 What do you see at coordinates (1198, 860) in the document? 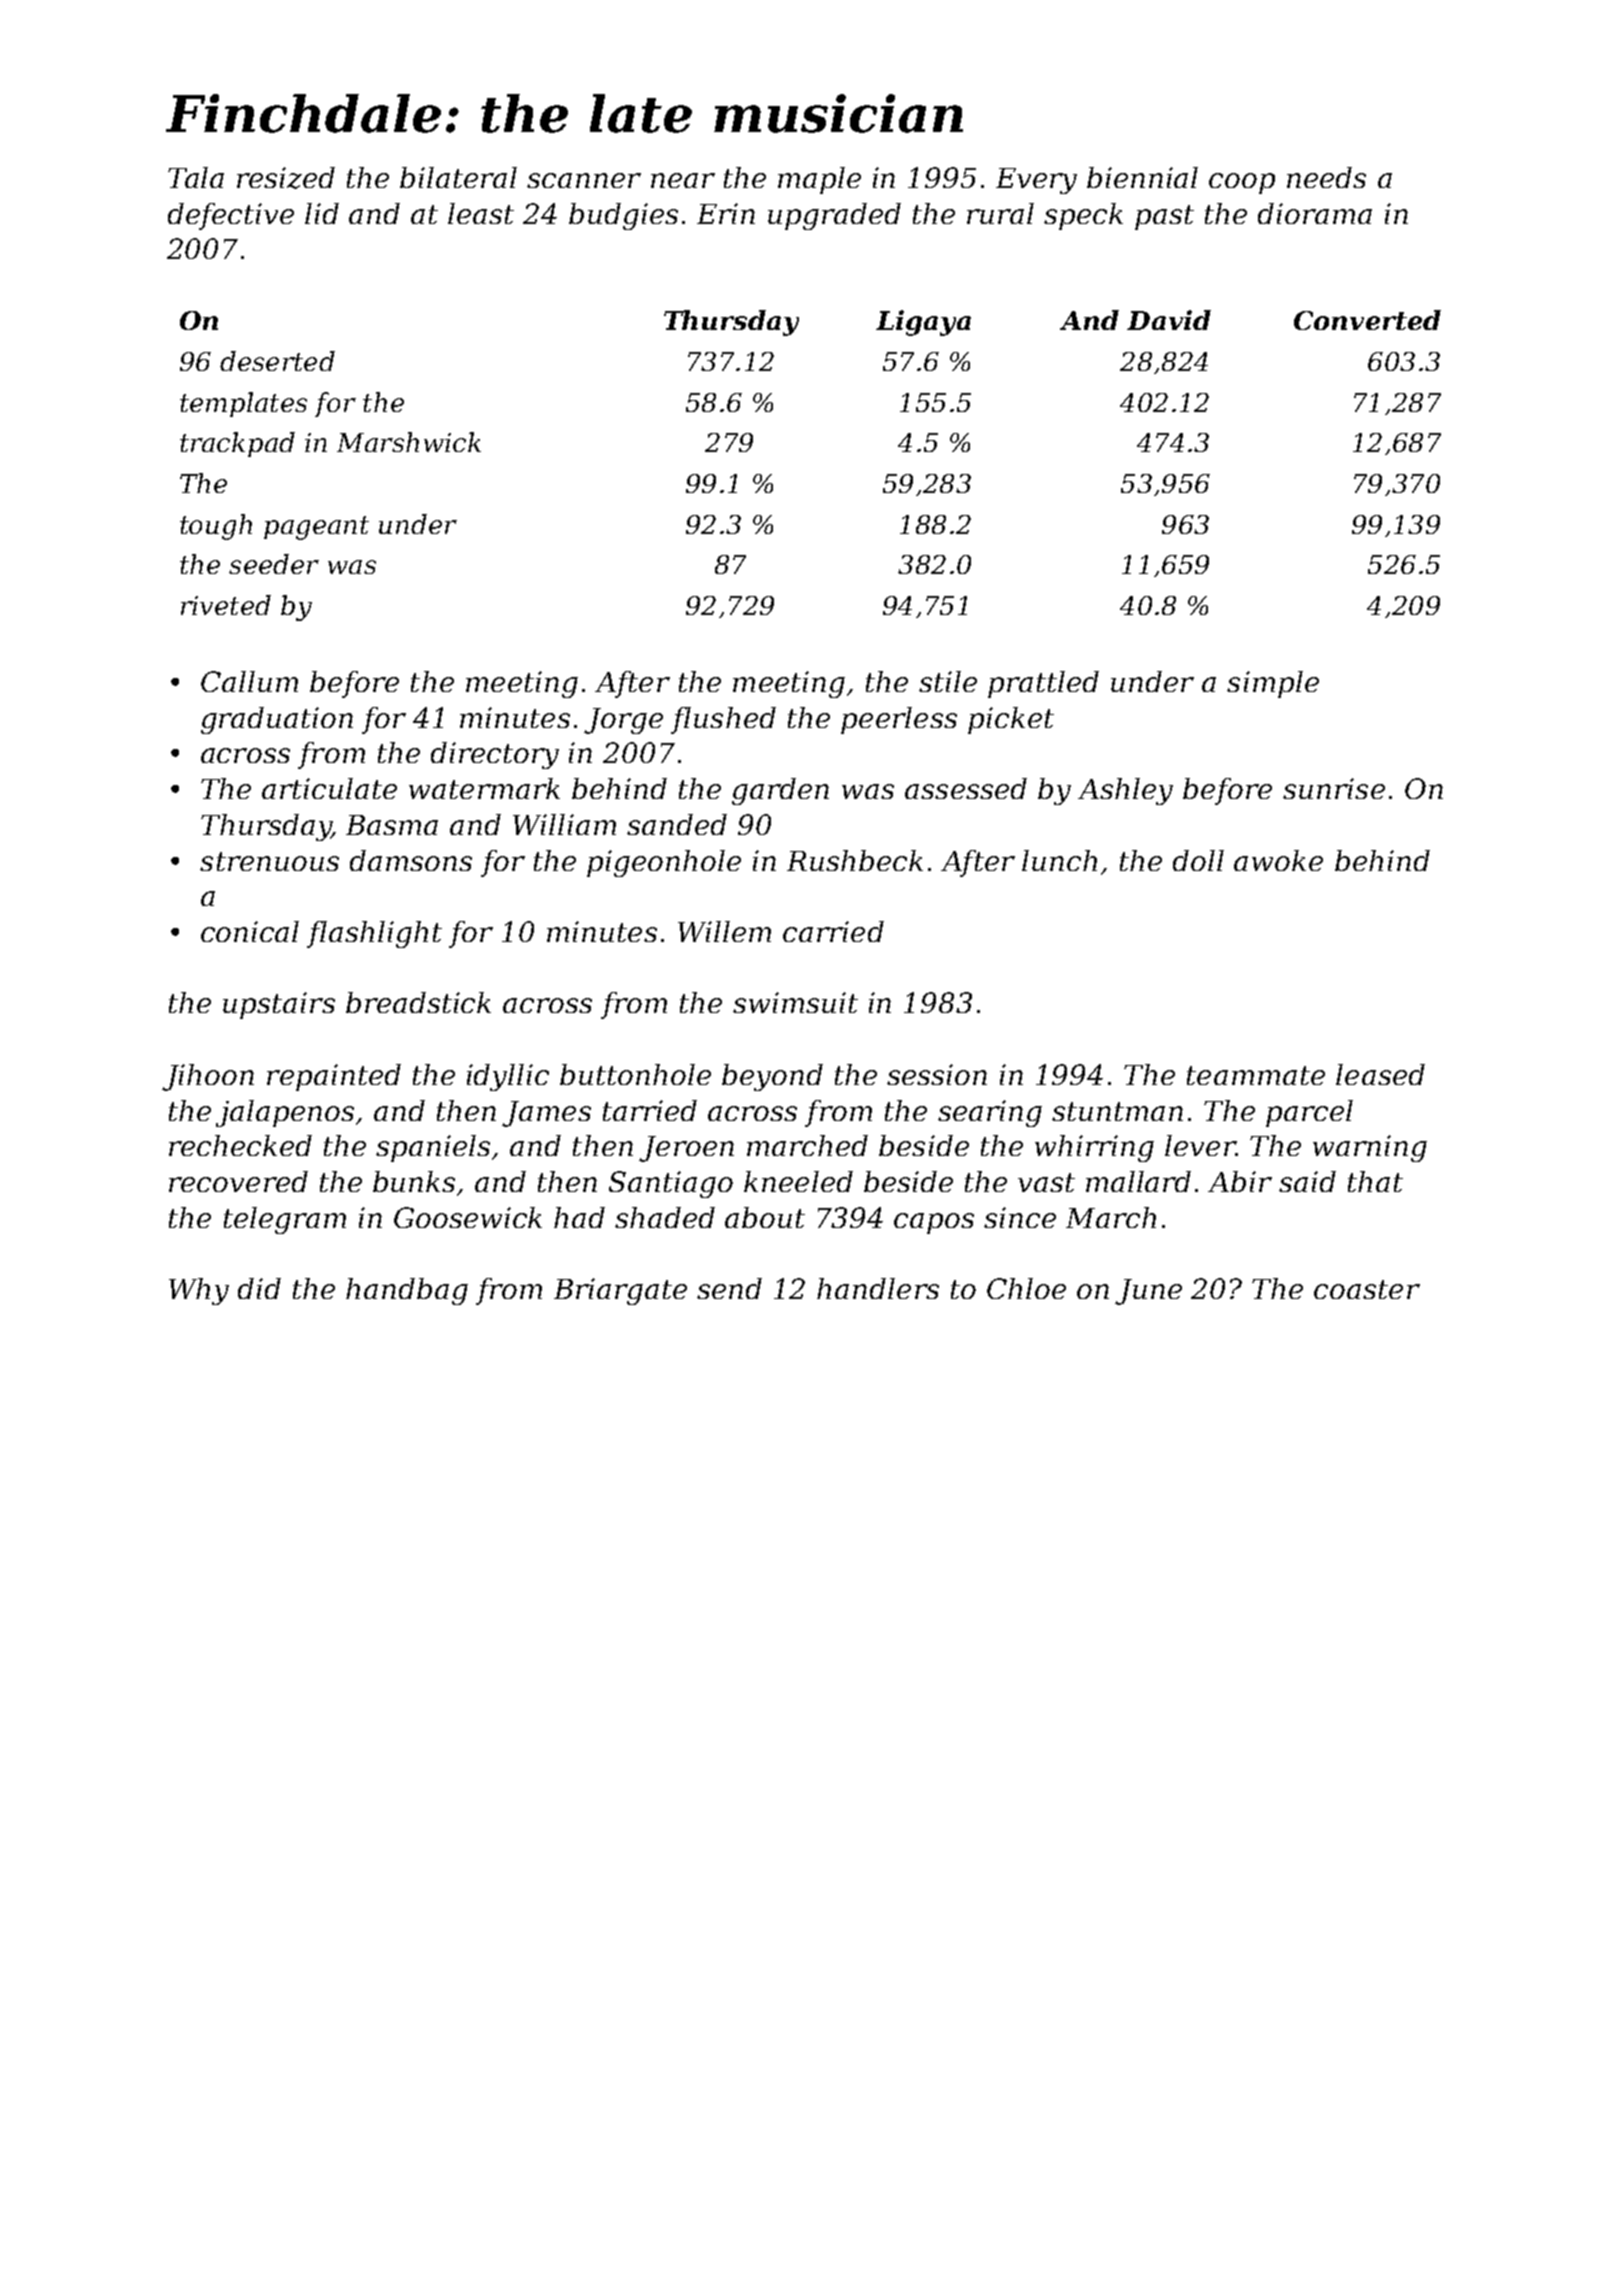
I see `doll` at bounding box center [1198, 860].
